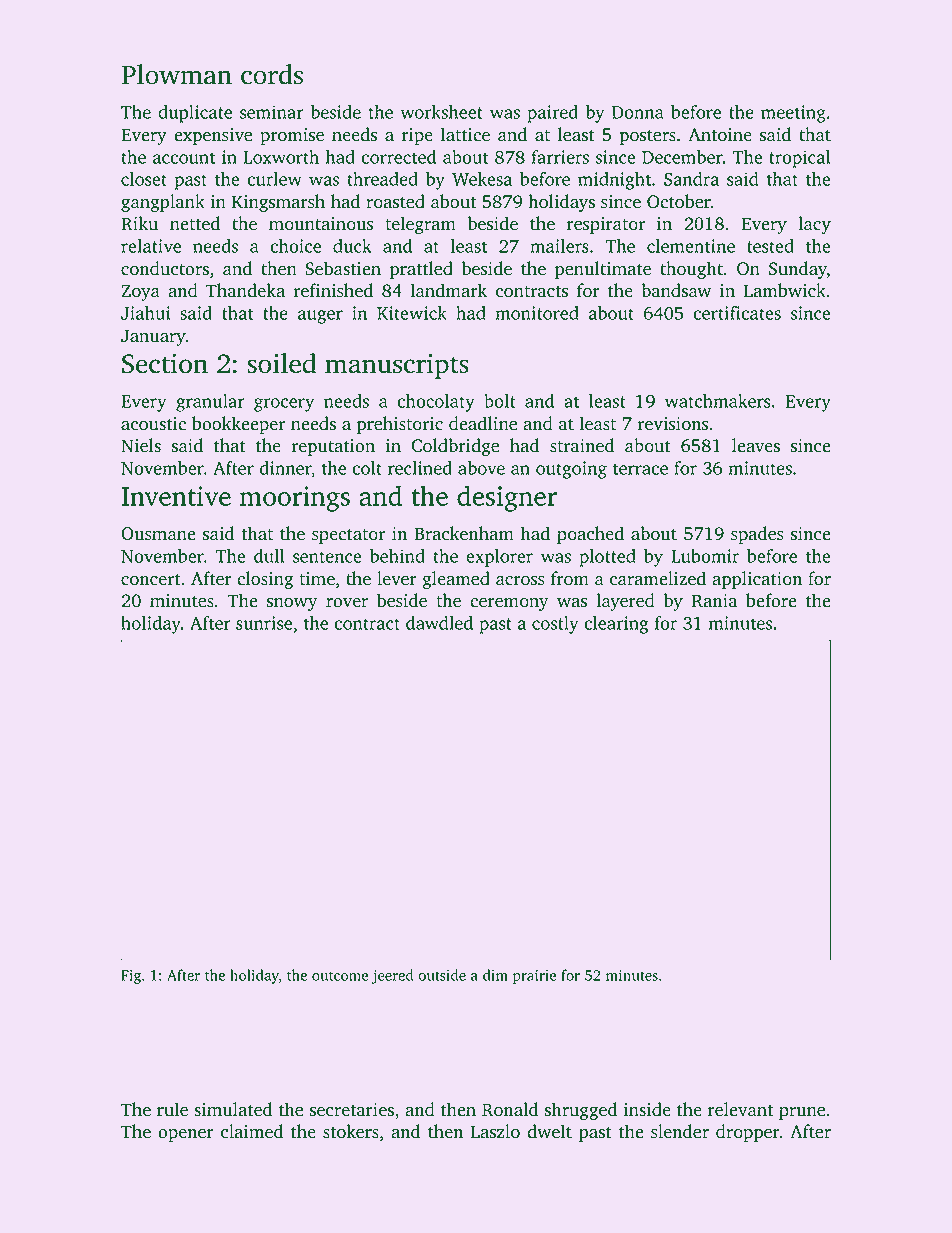  Describe the element at coordinates (715, 601) in the page. I see `Rania` at that location.
